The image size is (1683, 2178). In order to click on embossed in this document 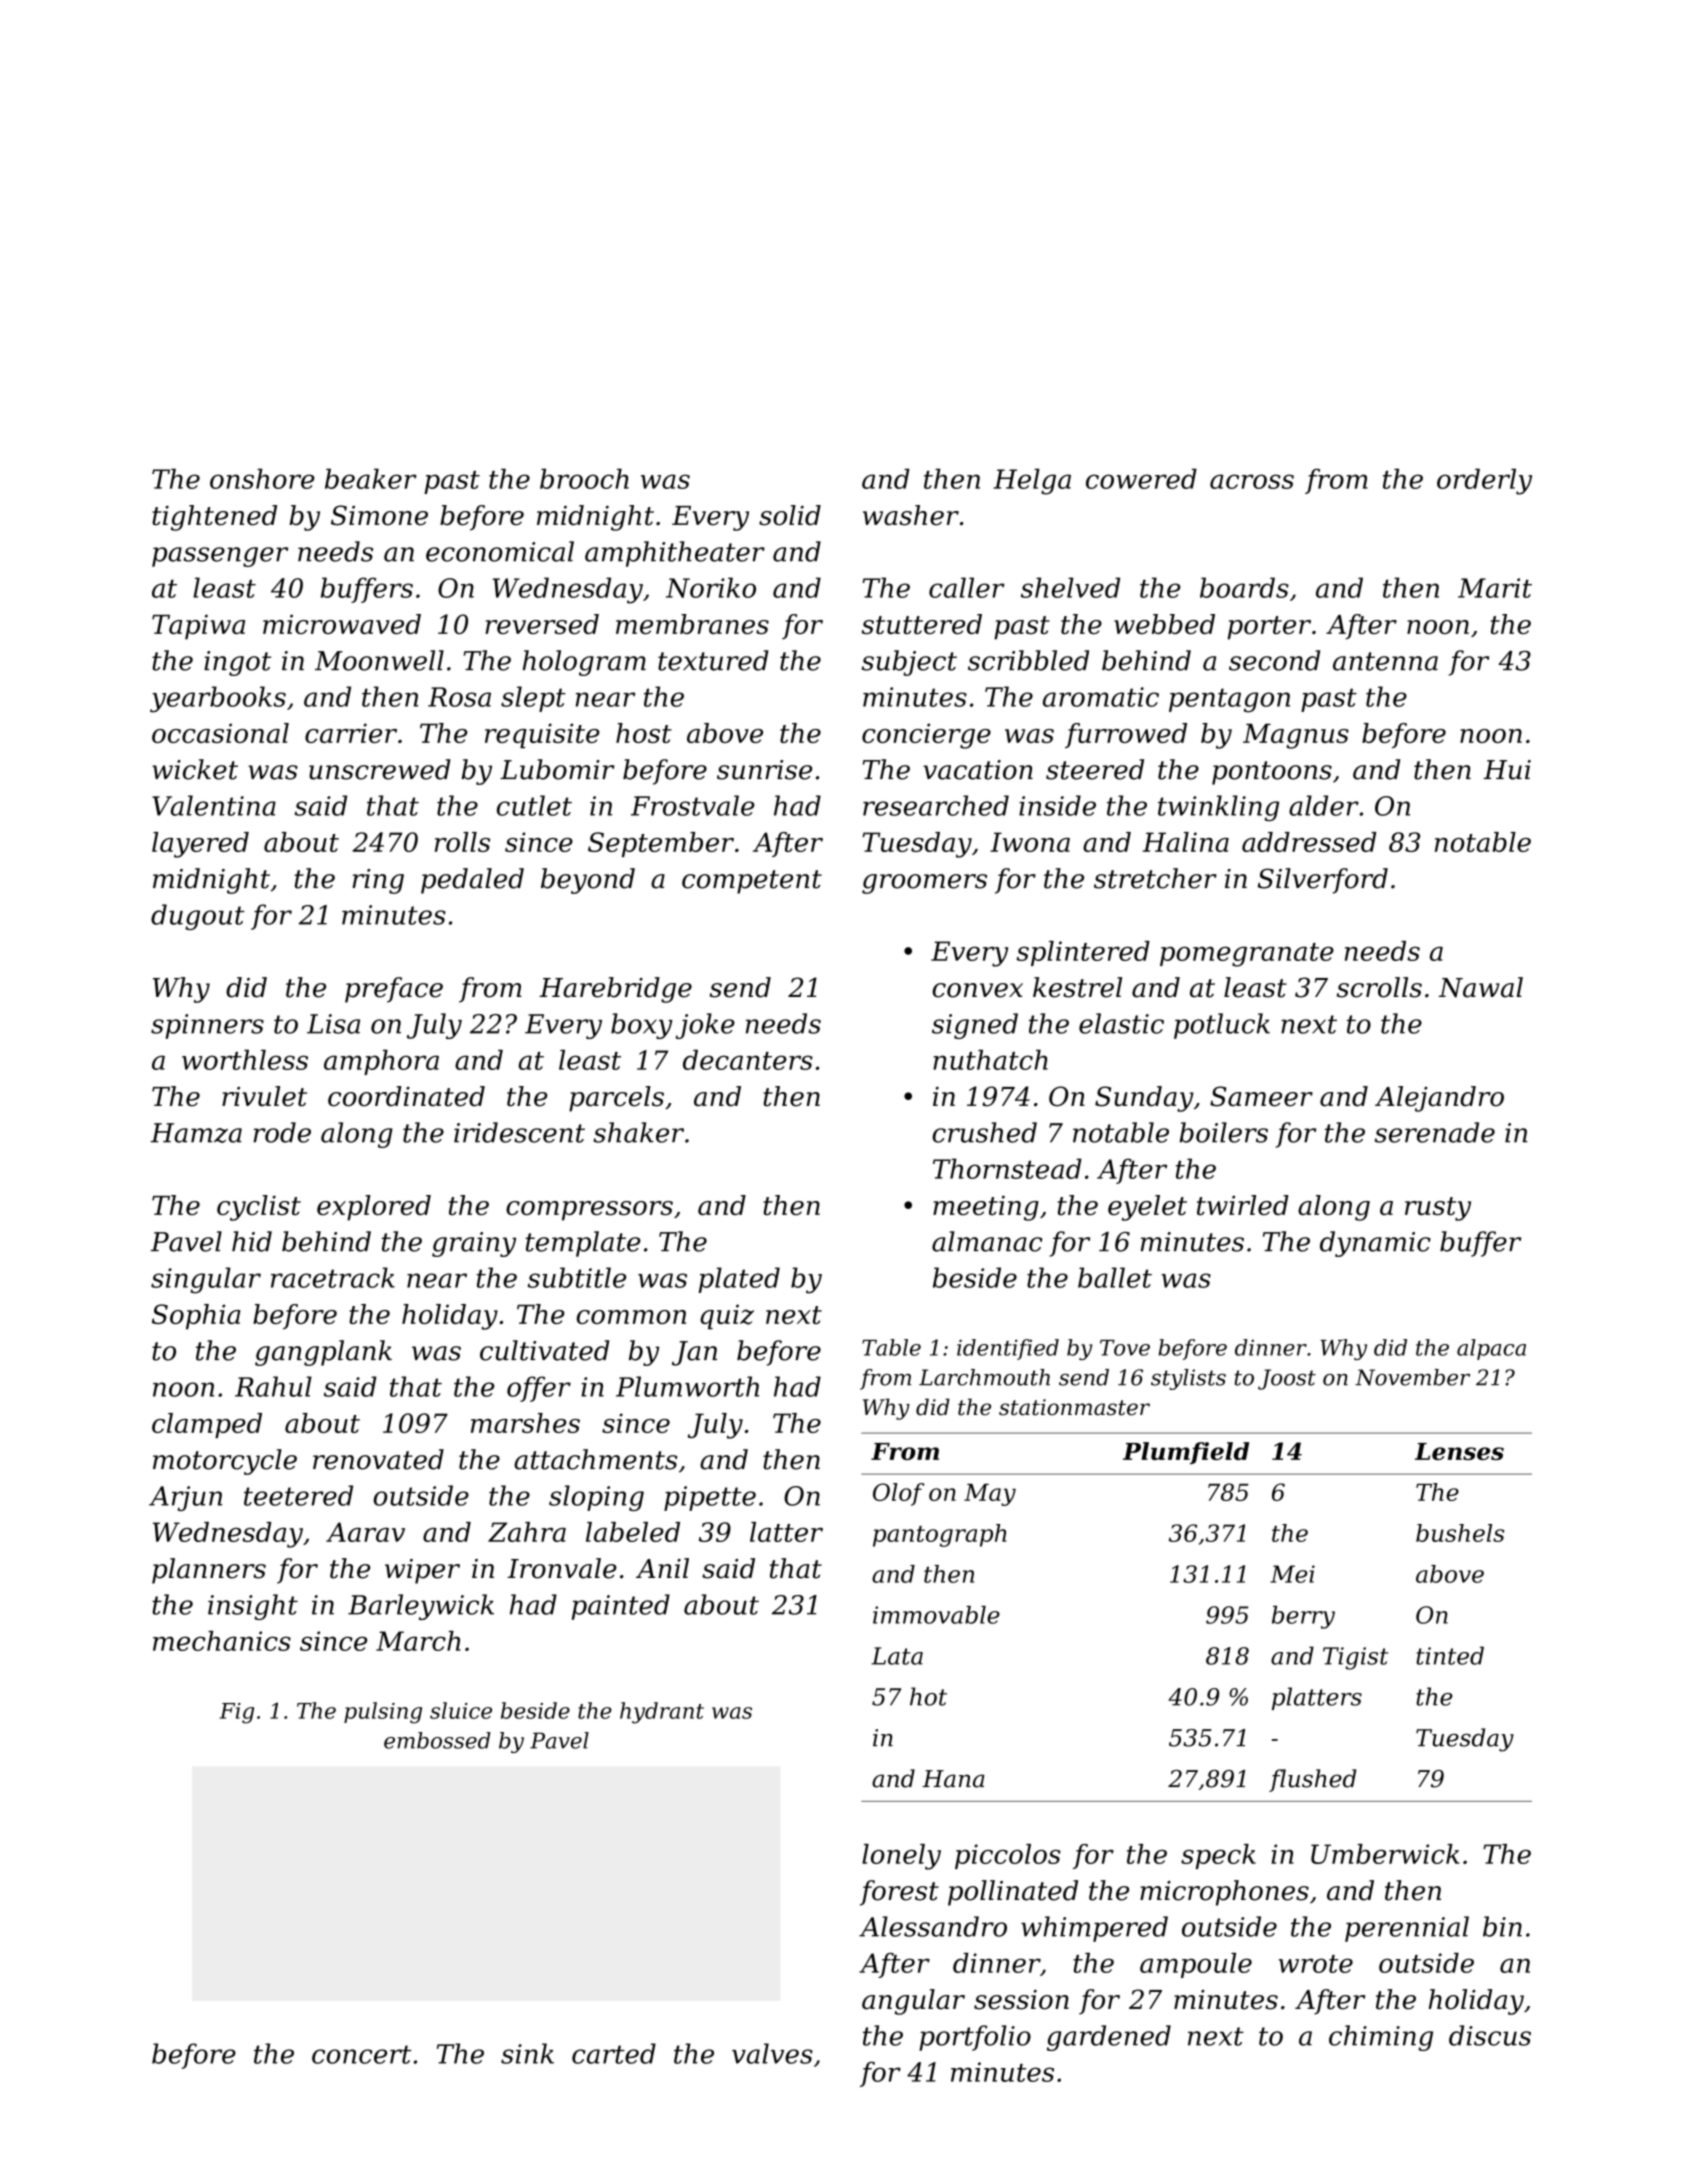, I will do `click(437, 1740)`.
